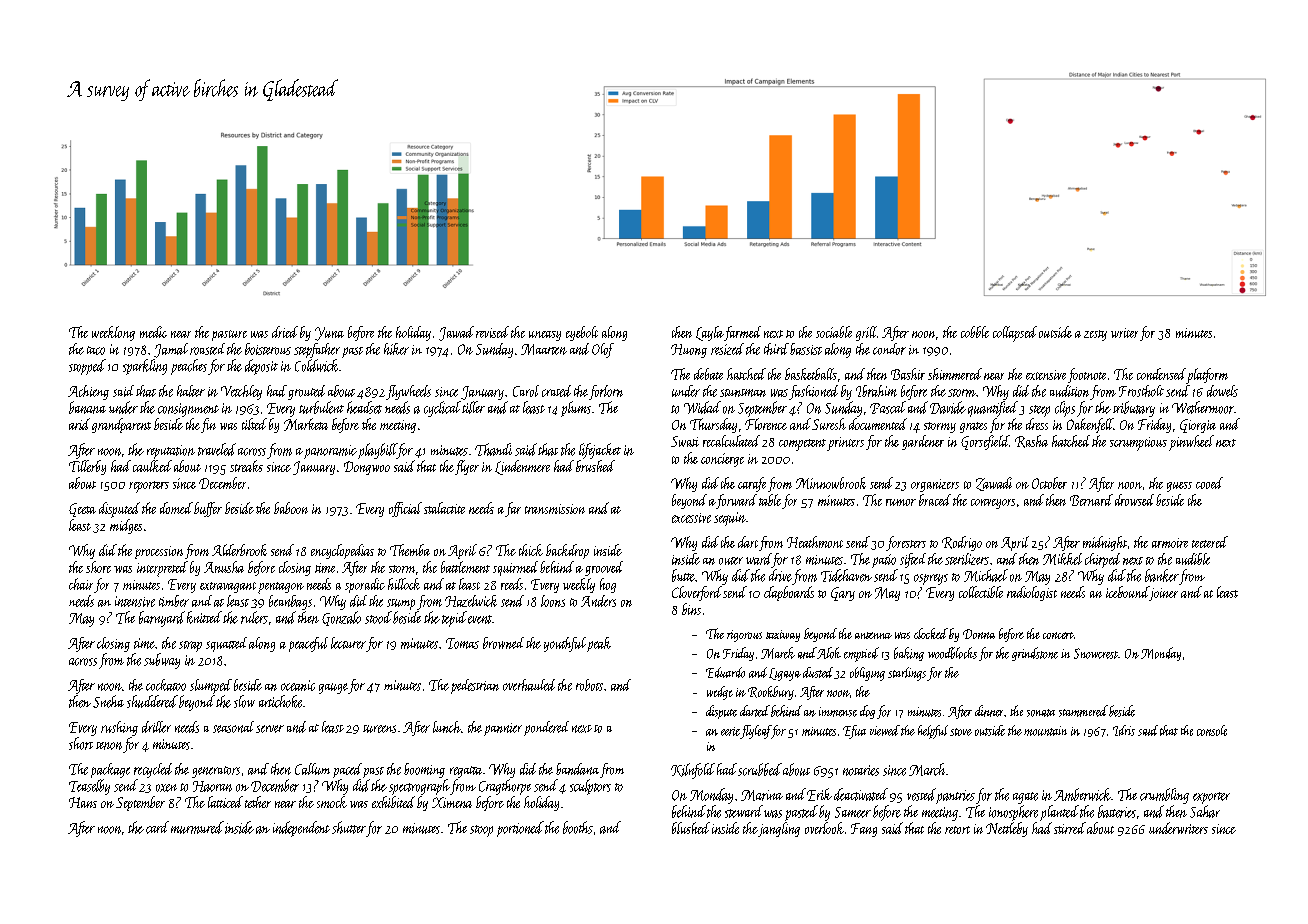 This page has height=924, width=1308. I want to click on radiologist, so click(1032, 593).
